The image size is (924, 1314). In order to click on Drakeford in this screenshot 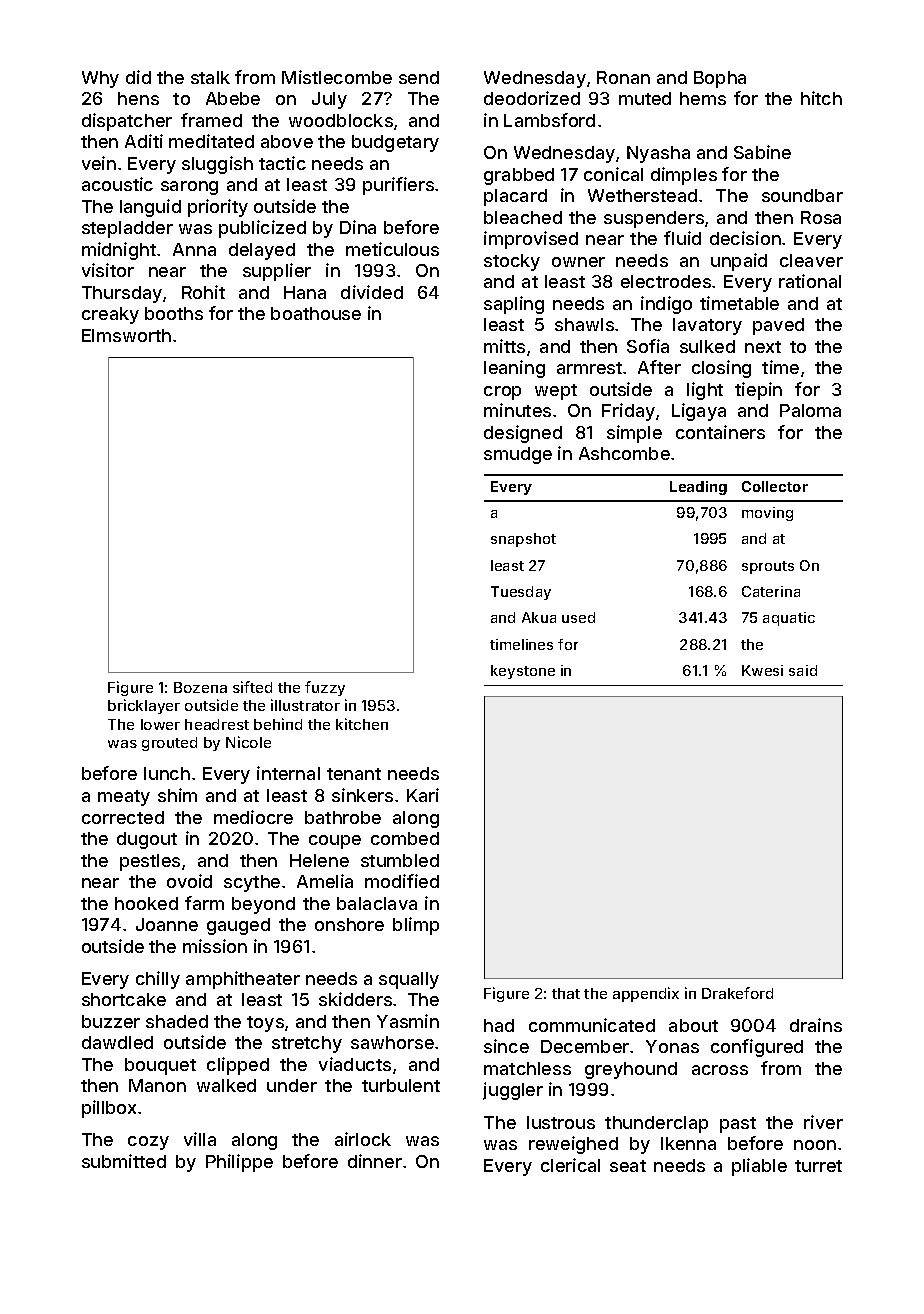, I will do `click(737, 993)`.
